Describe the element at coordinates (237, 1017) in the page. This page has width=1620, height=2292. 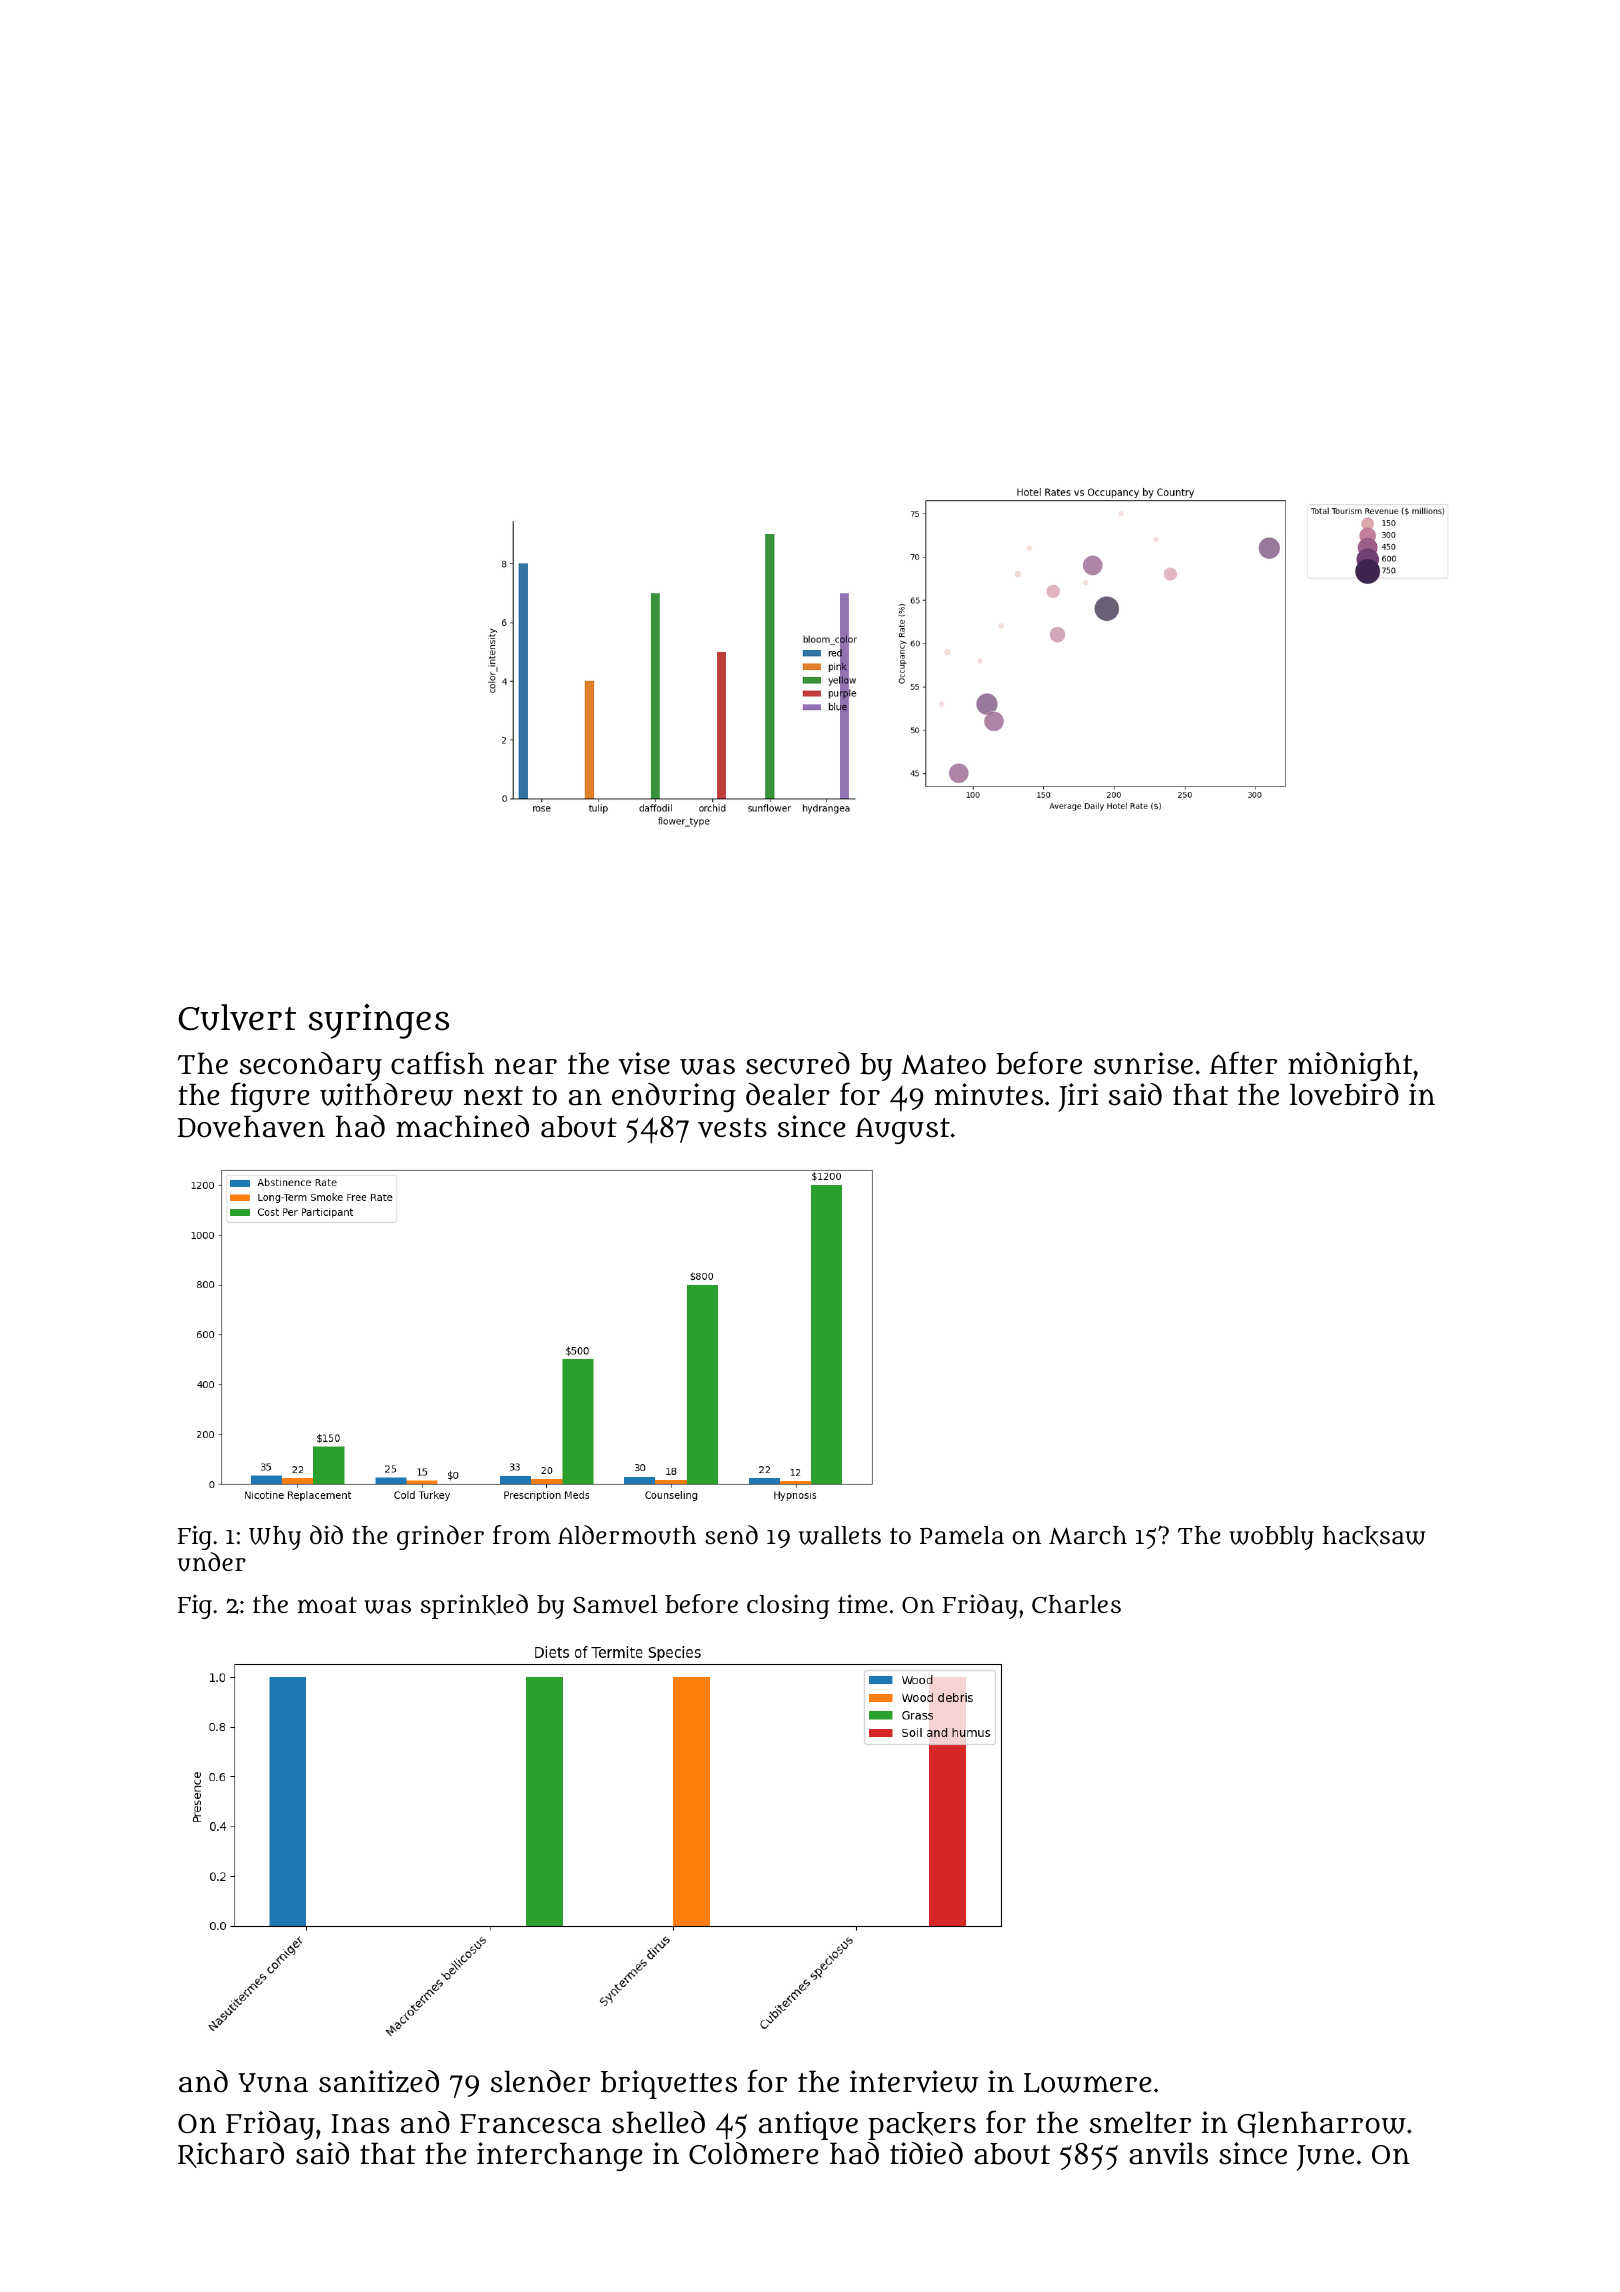
I see `Culvert` at that location.
